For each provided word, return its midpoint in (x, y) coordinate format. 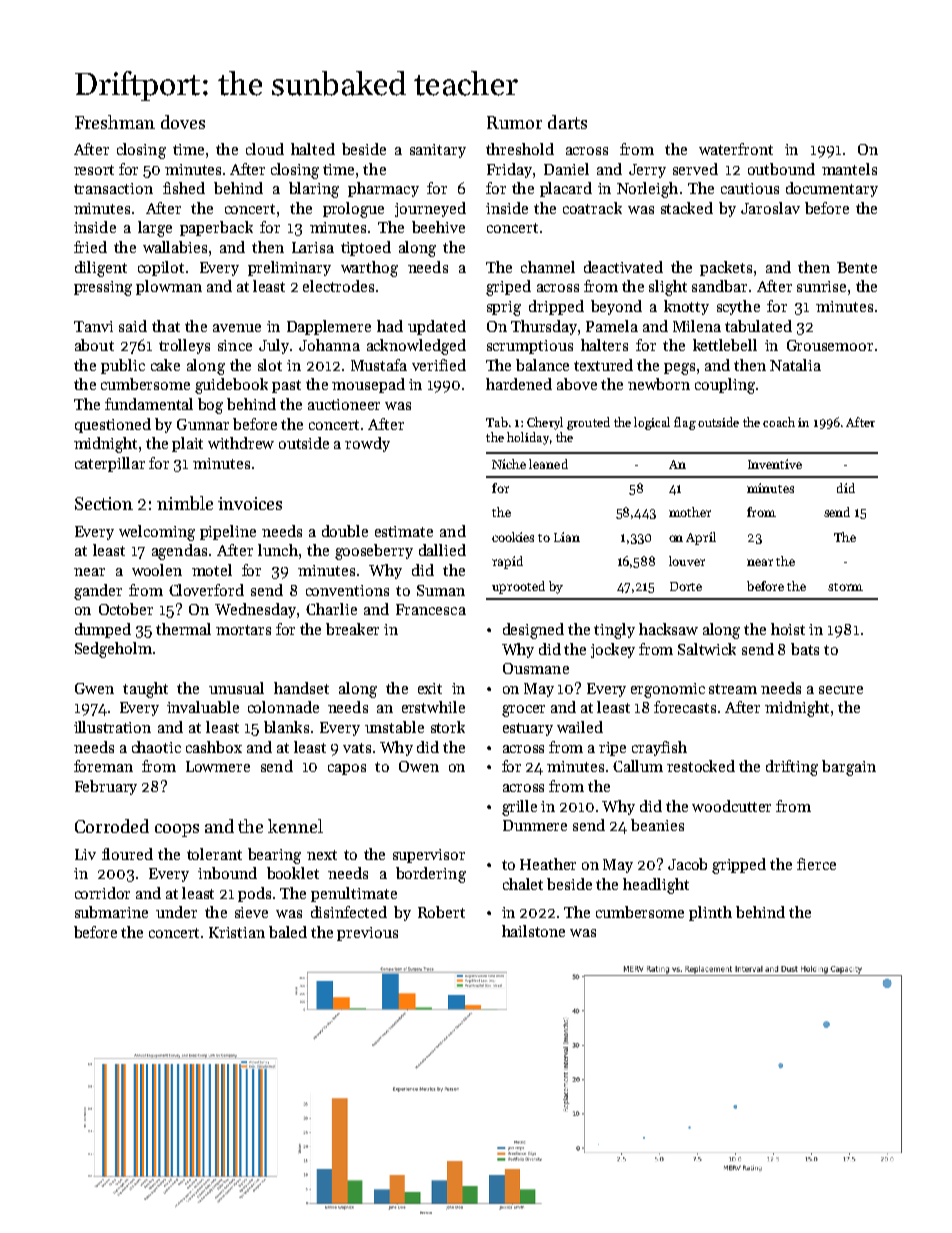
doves (183, 122)
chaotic (156, 747)
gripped (739, 866)
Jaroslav (770, 208)
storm (845, 587)
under (176, 912)
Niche (509, 464)
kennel (295, 826)
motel (212, 570)
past (286, 386)
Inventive (775, 464)
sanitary (438, 151)
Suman (441, 590)
